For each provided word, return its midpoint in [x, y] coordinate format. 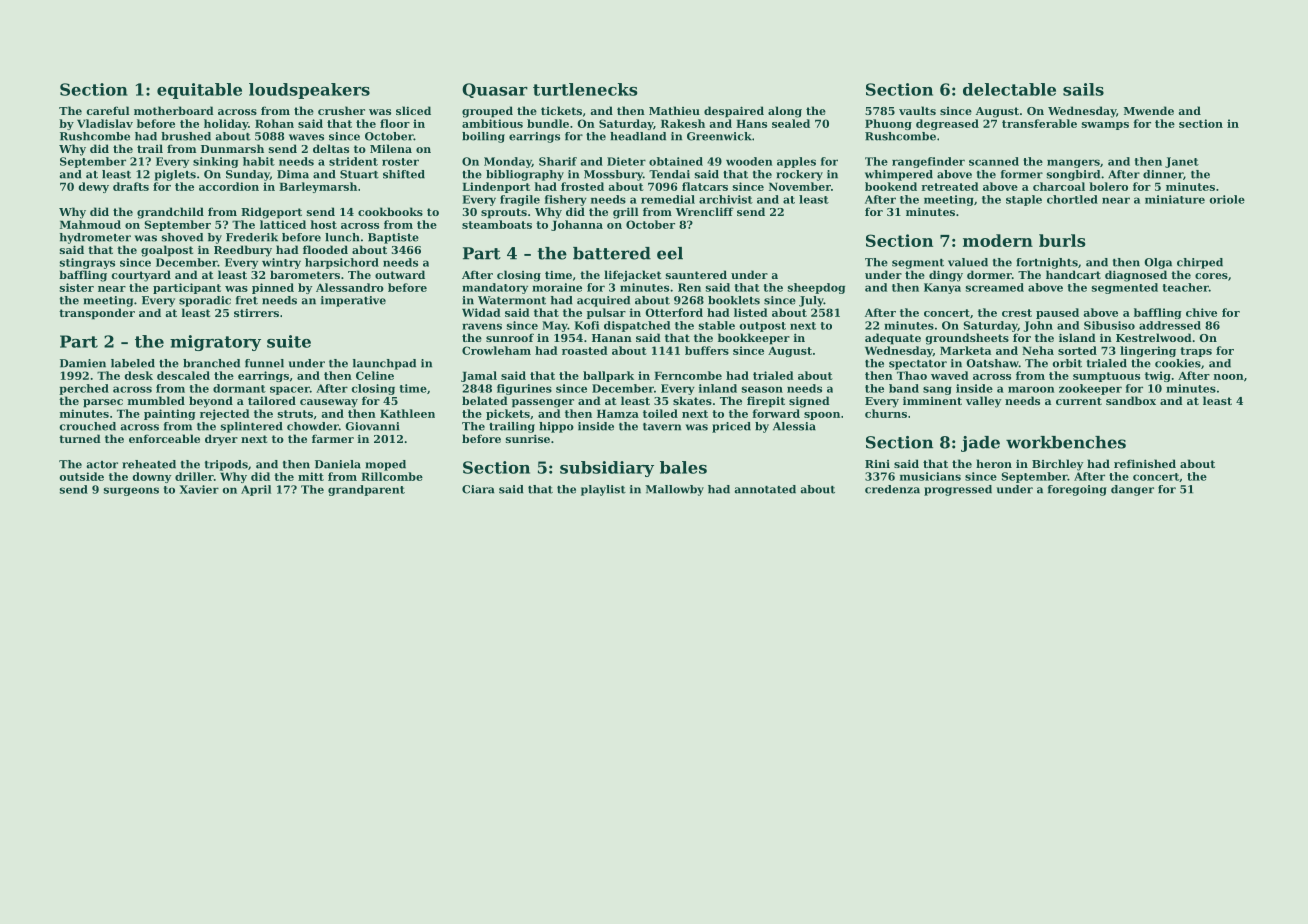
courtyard [141, 276]
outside [82, 476]
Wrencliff [705, 211]
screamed [995, 287]
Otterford [674, 312]
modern [998, 240]
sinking [215, 162]
